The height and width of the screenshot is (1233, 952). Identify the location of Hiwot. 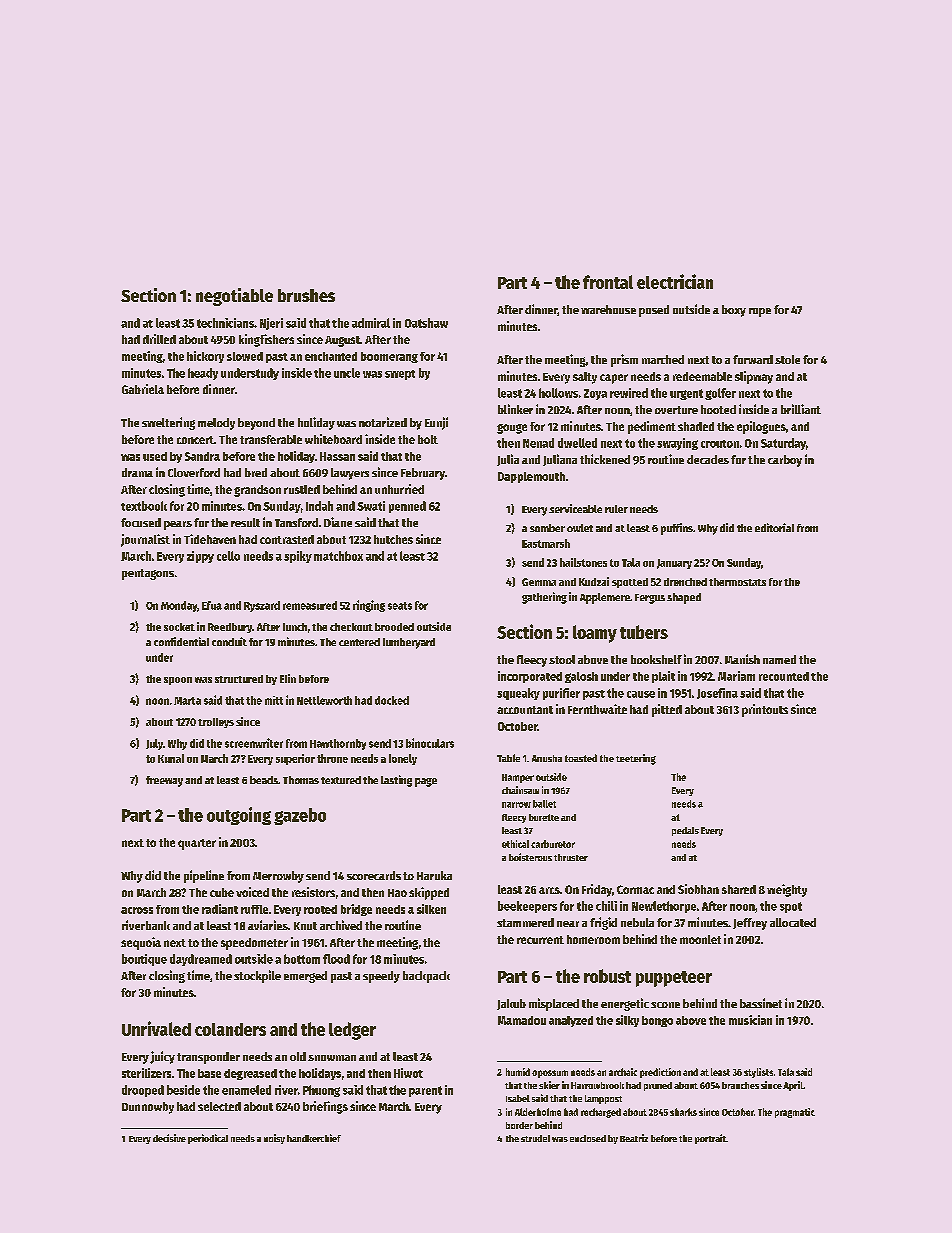
(408, 1073).
